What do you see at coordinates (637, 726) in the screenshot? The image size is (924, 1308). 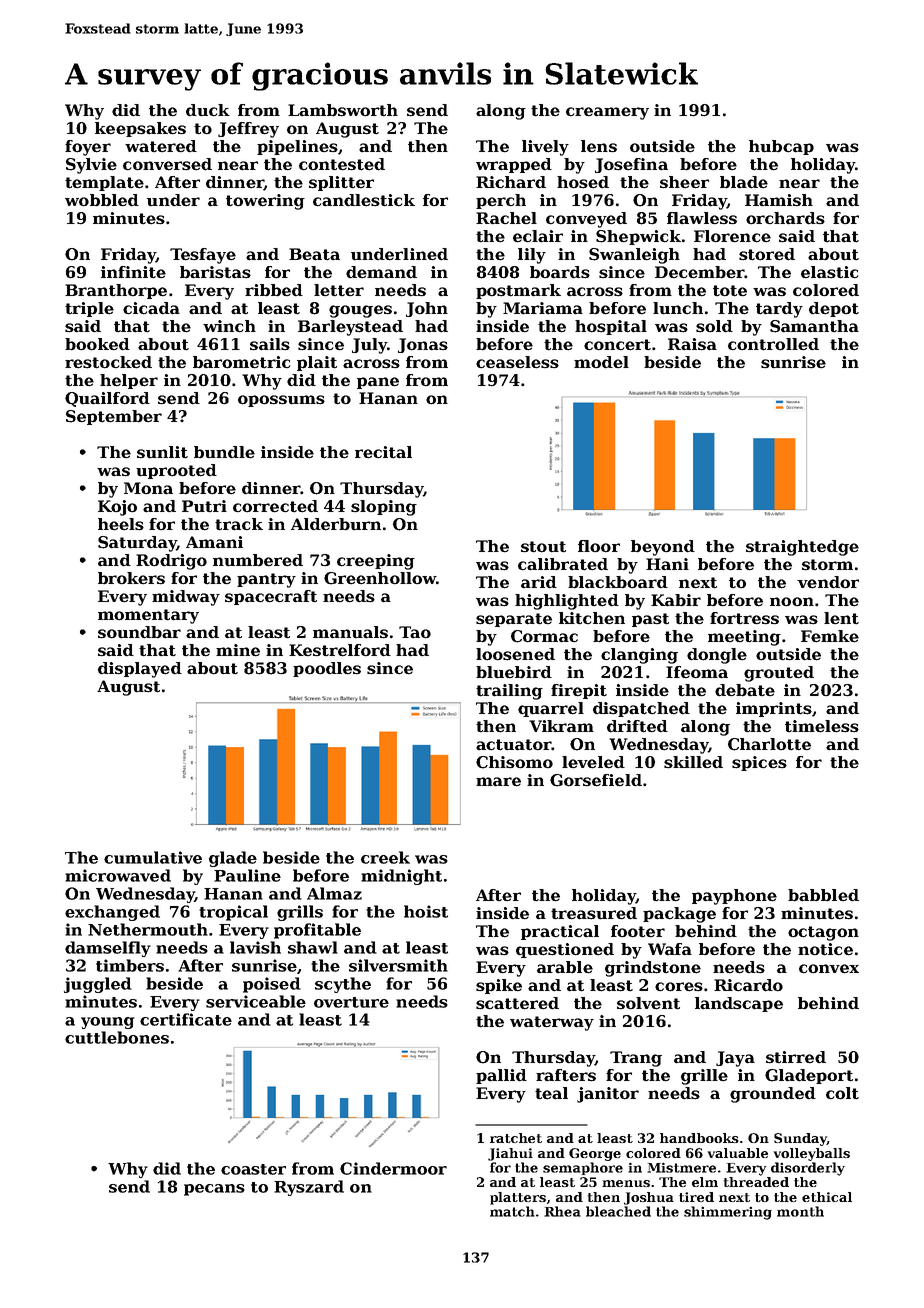 I see `drifted` at bounding box center [637, 726].
